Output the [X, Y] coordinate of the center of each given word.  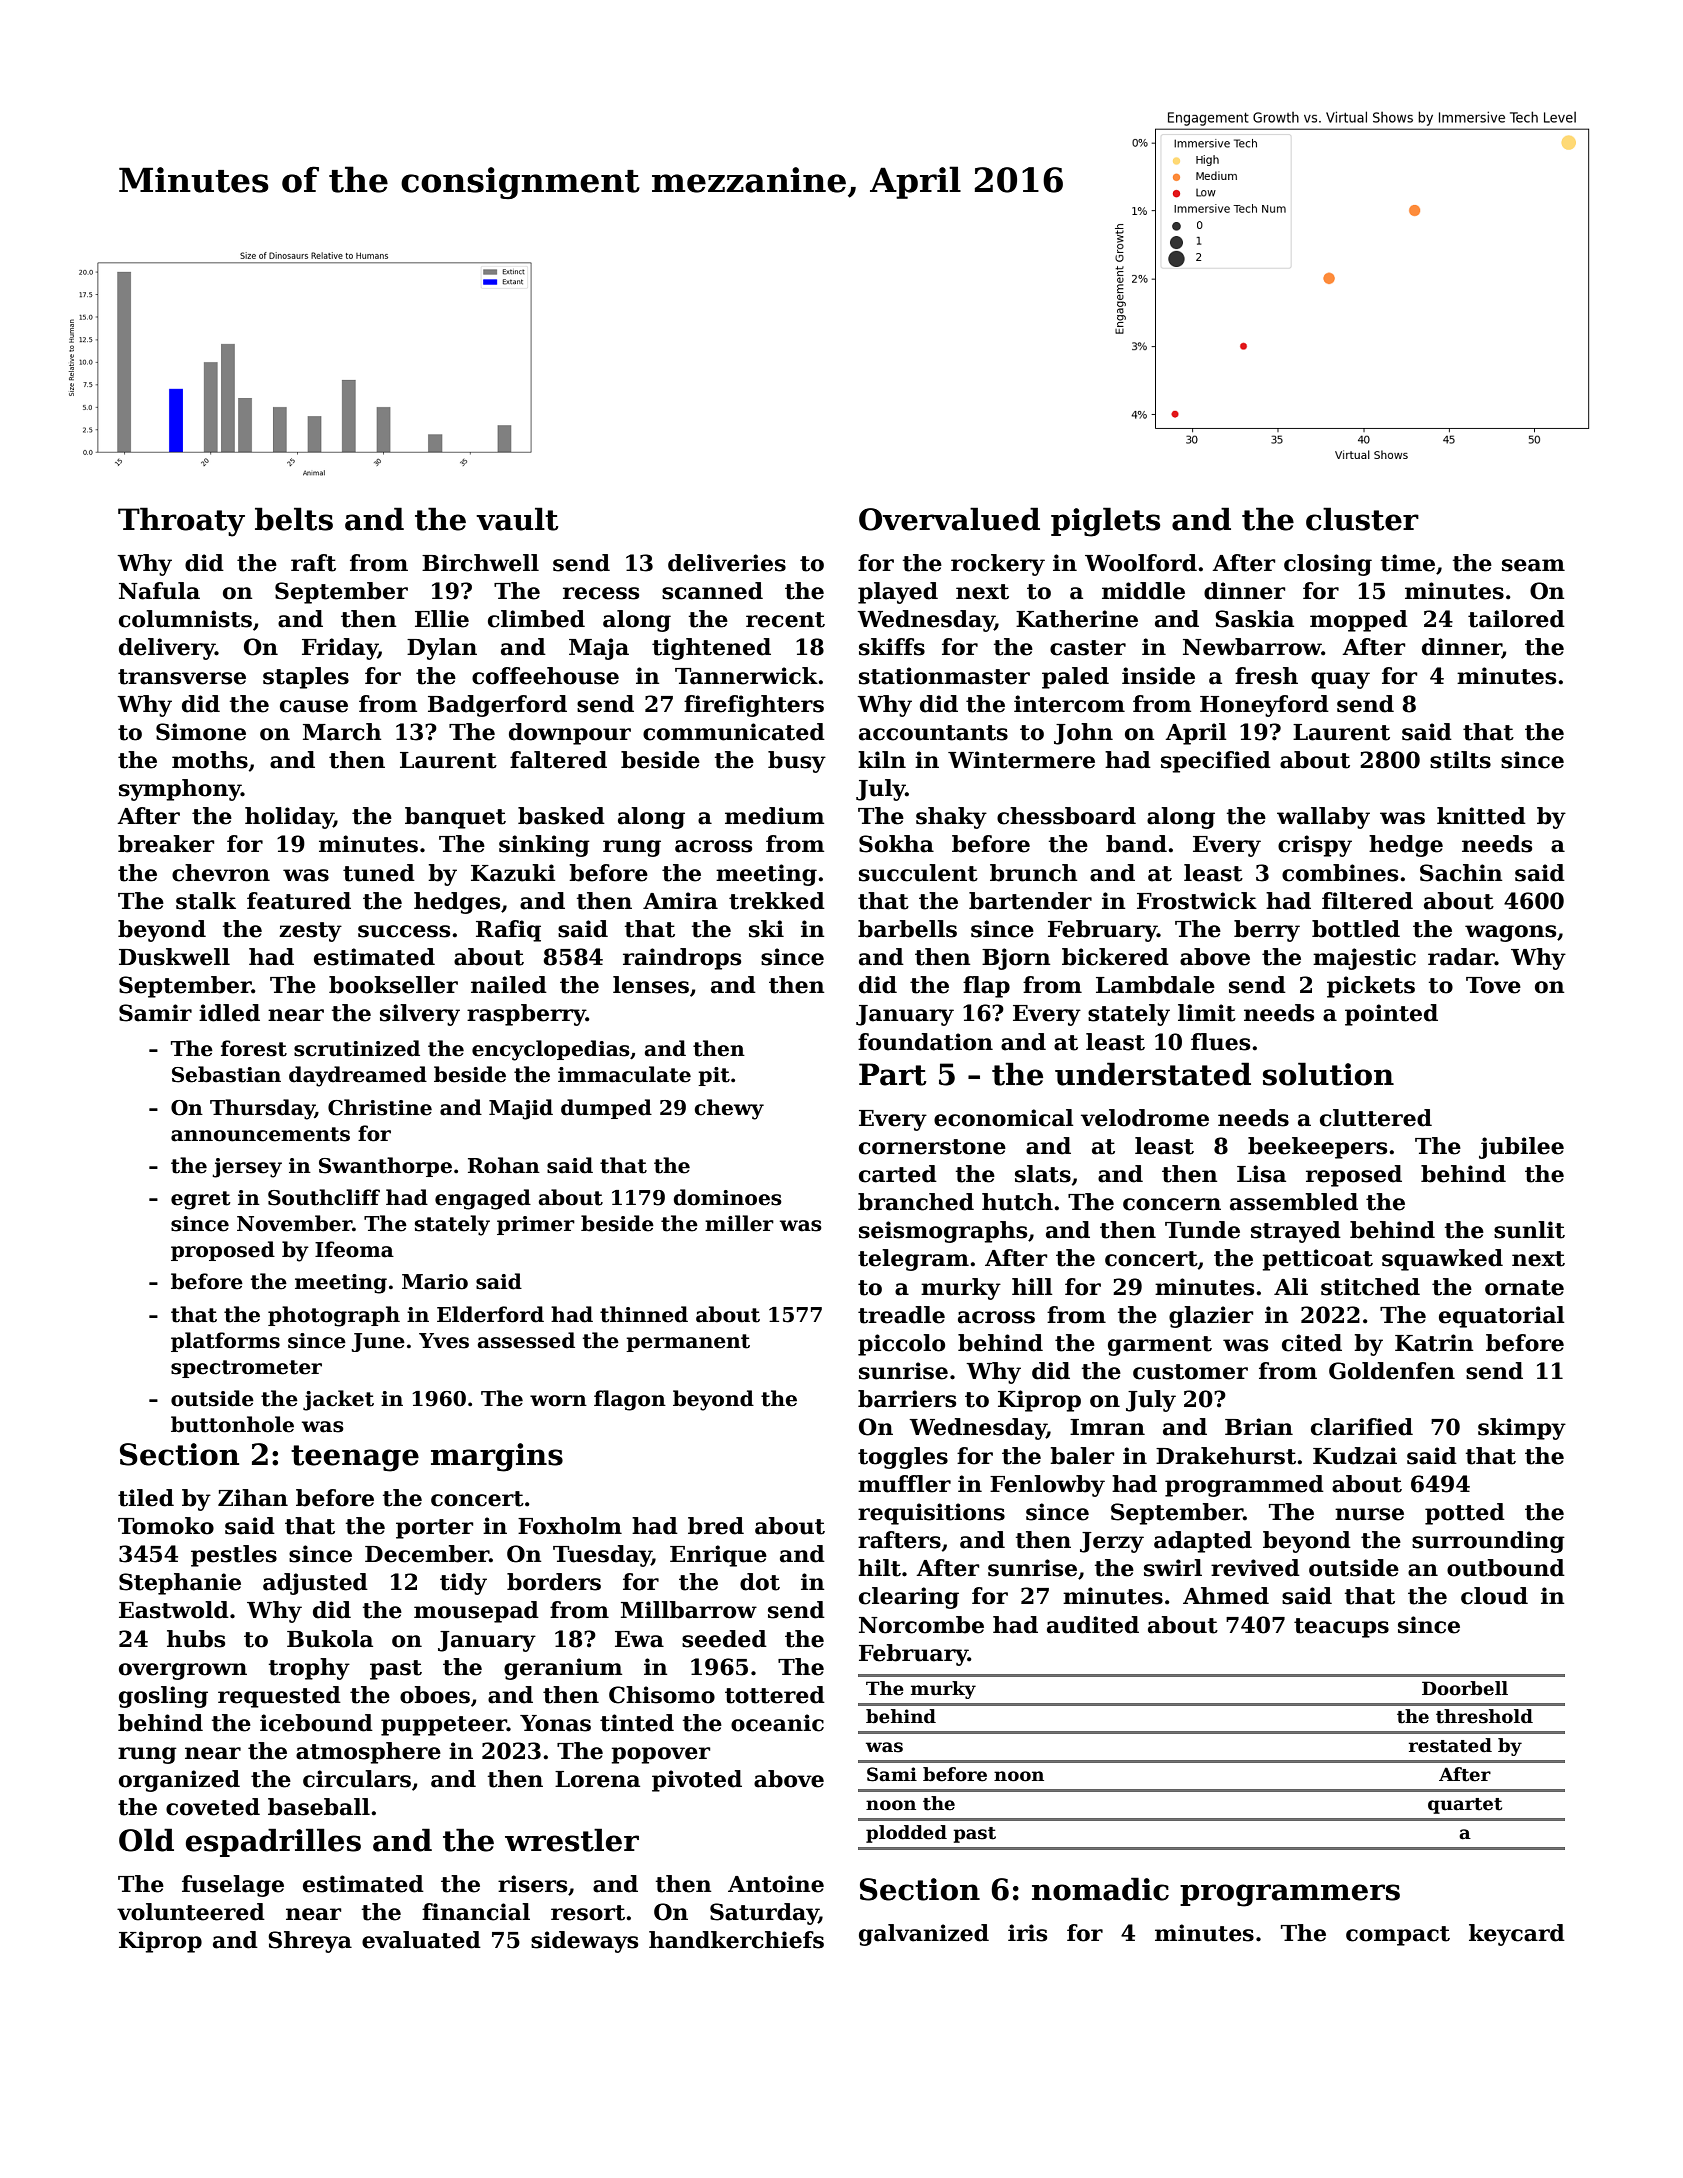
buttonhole [232, 1424]
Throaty [181, 522]
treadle [901, 1315]
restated [1450, 1745]
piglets [1105, 522]
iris [1027, 1933]
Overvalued [949, 519]
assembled [1294, 1202]
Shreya [310, 1942]
